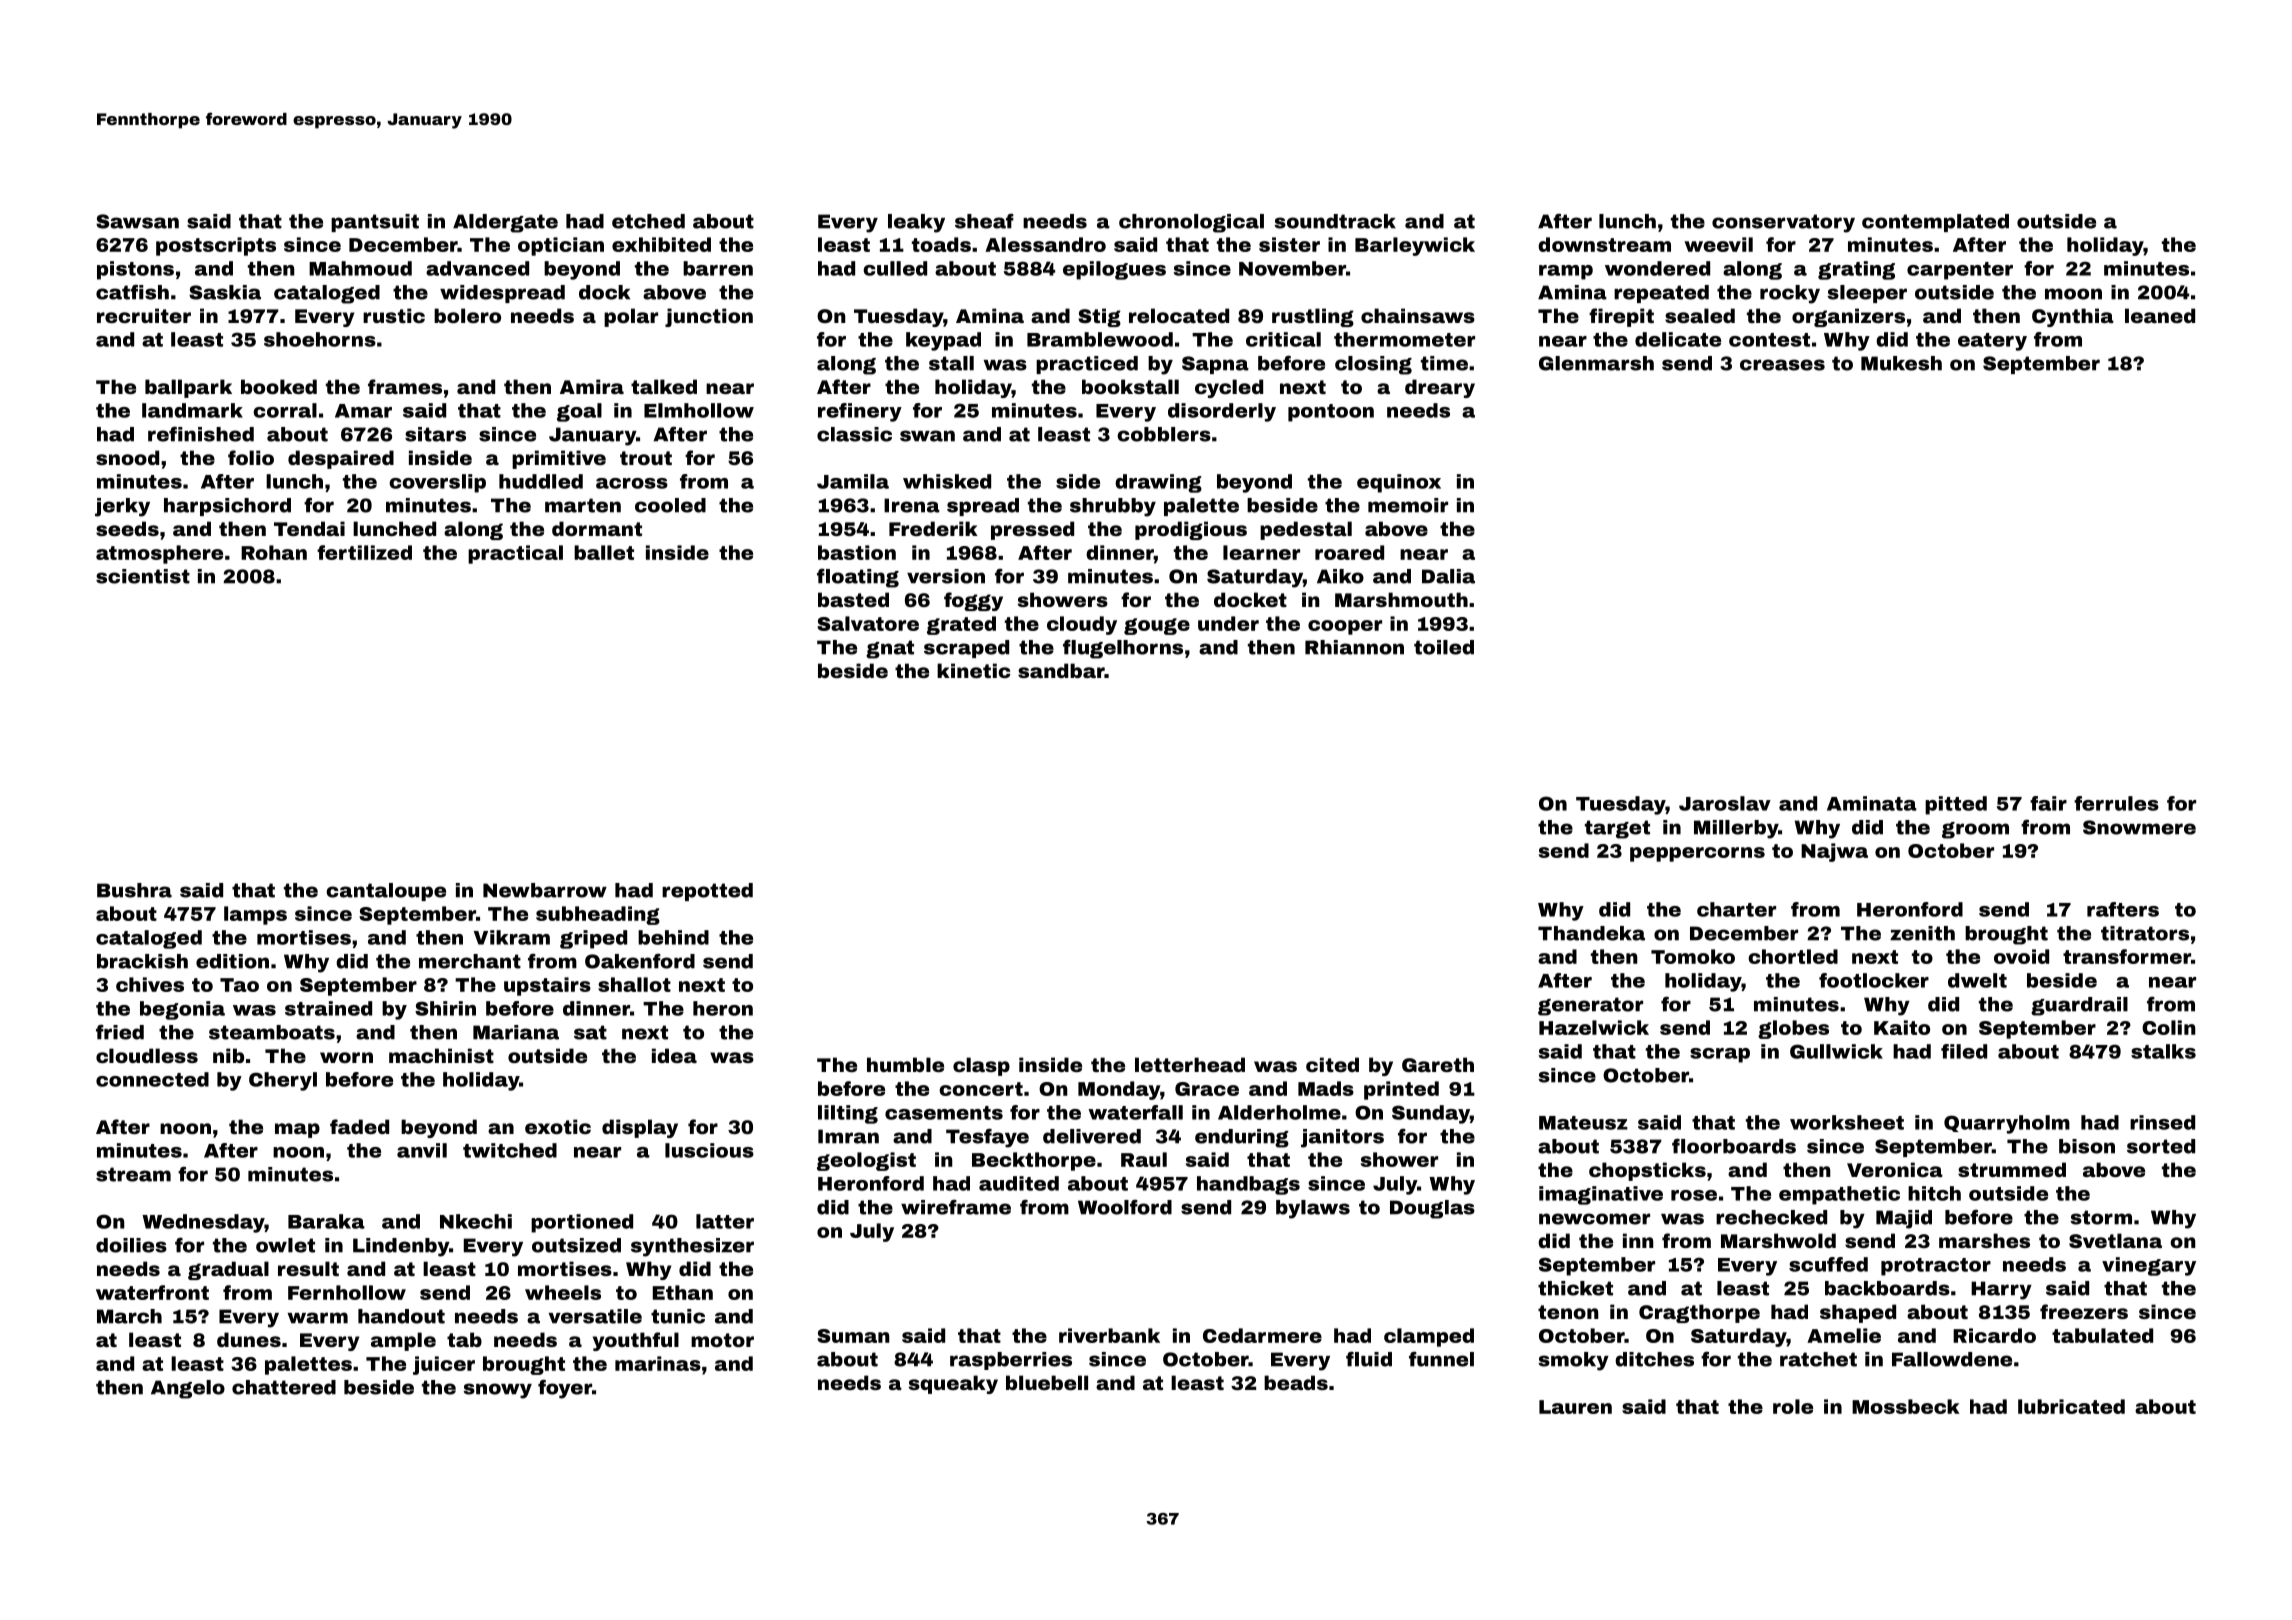 Image resolution: width=2292 pixels, height=1620 pixels. What do you see at coordinates (1901, 363) in the screenshot?
I see `Mukesh` at bounding box center [1901, 363].
